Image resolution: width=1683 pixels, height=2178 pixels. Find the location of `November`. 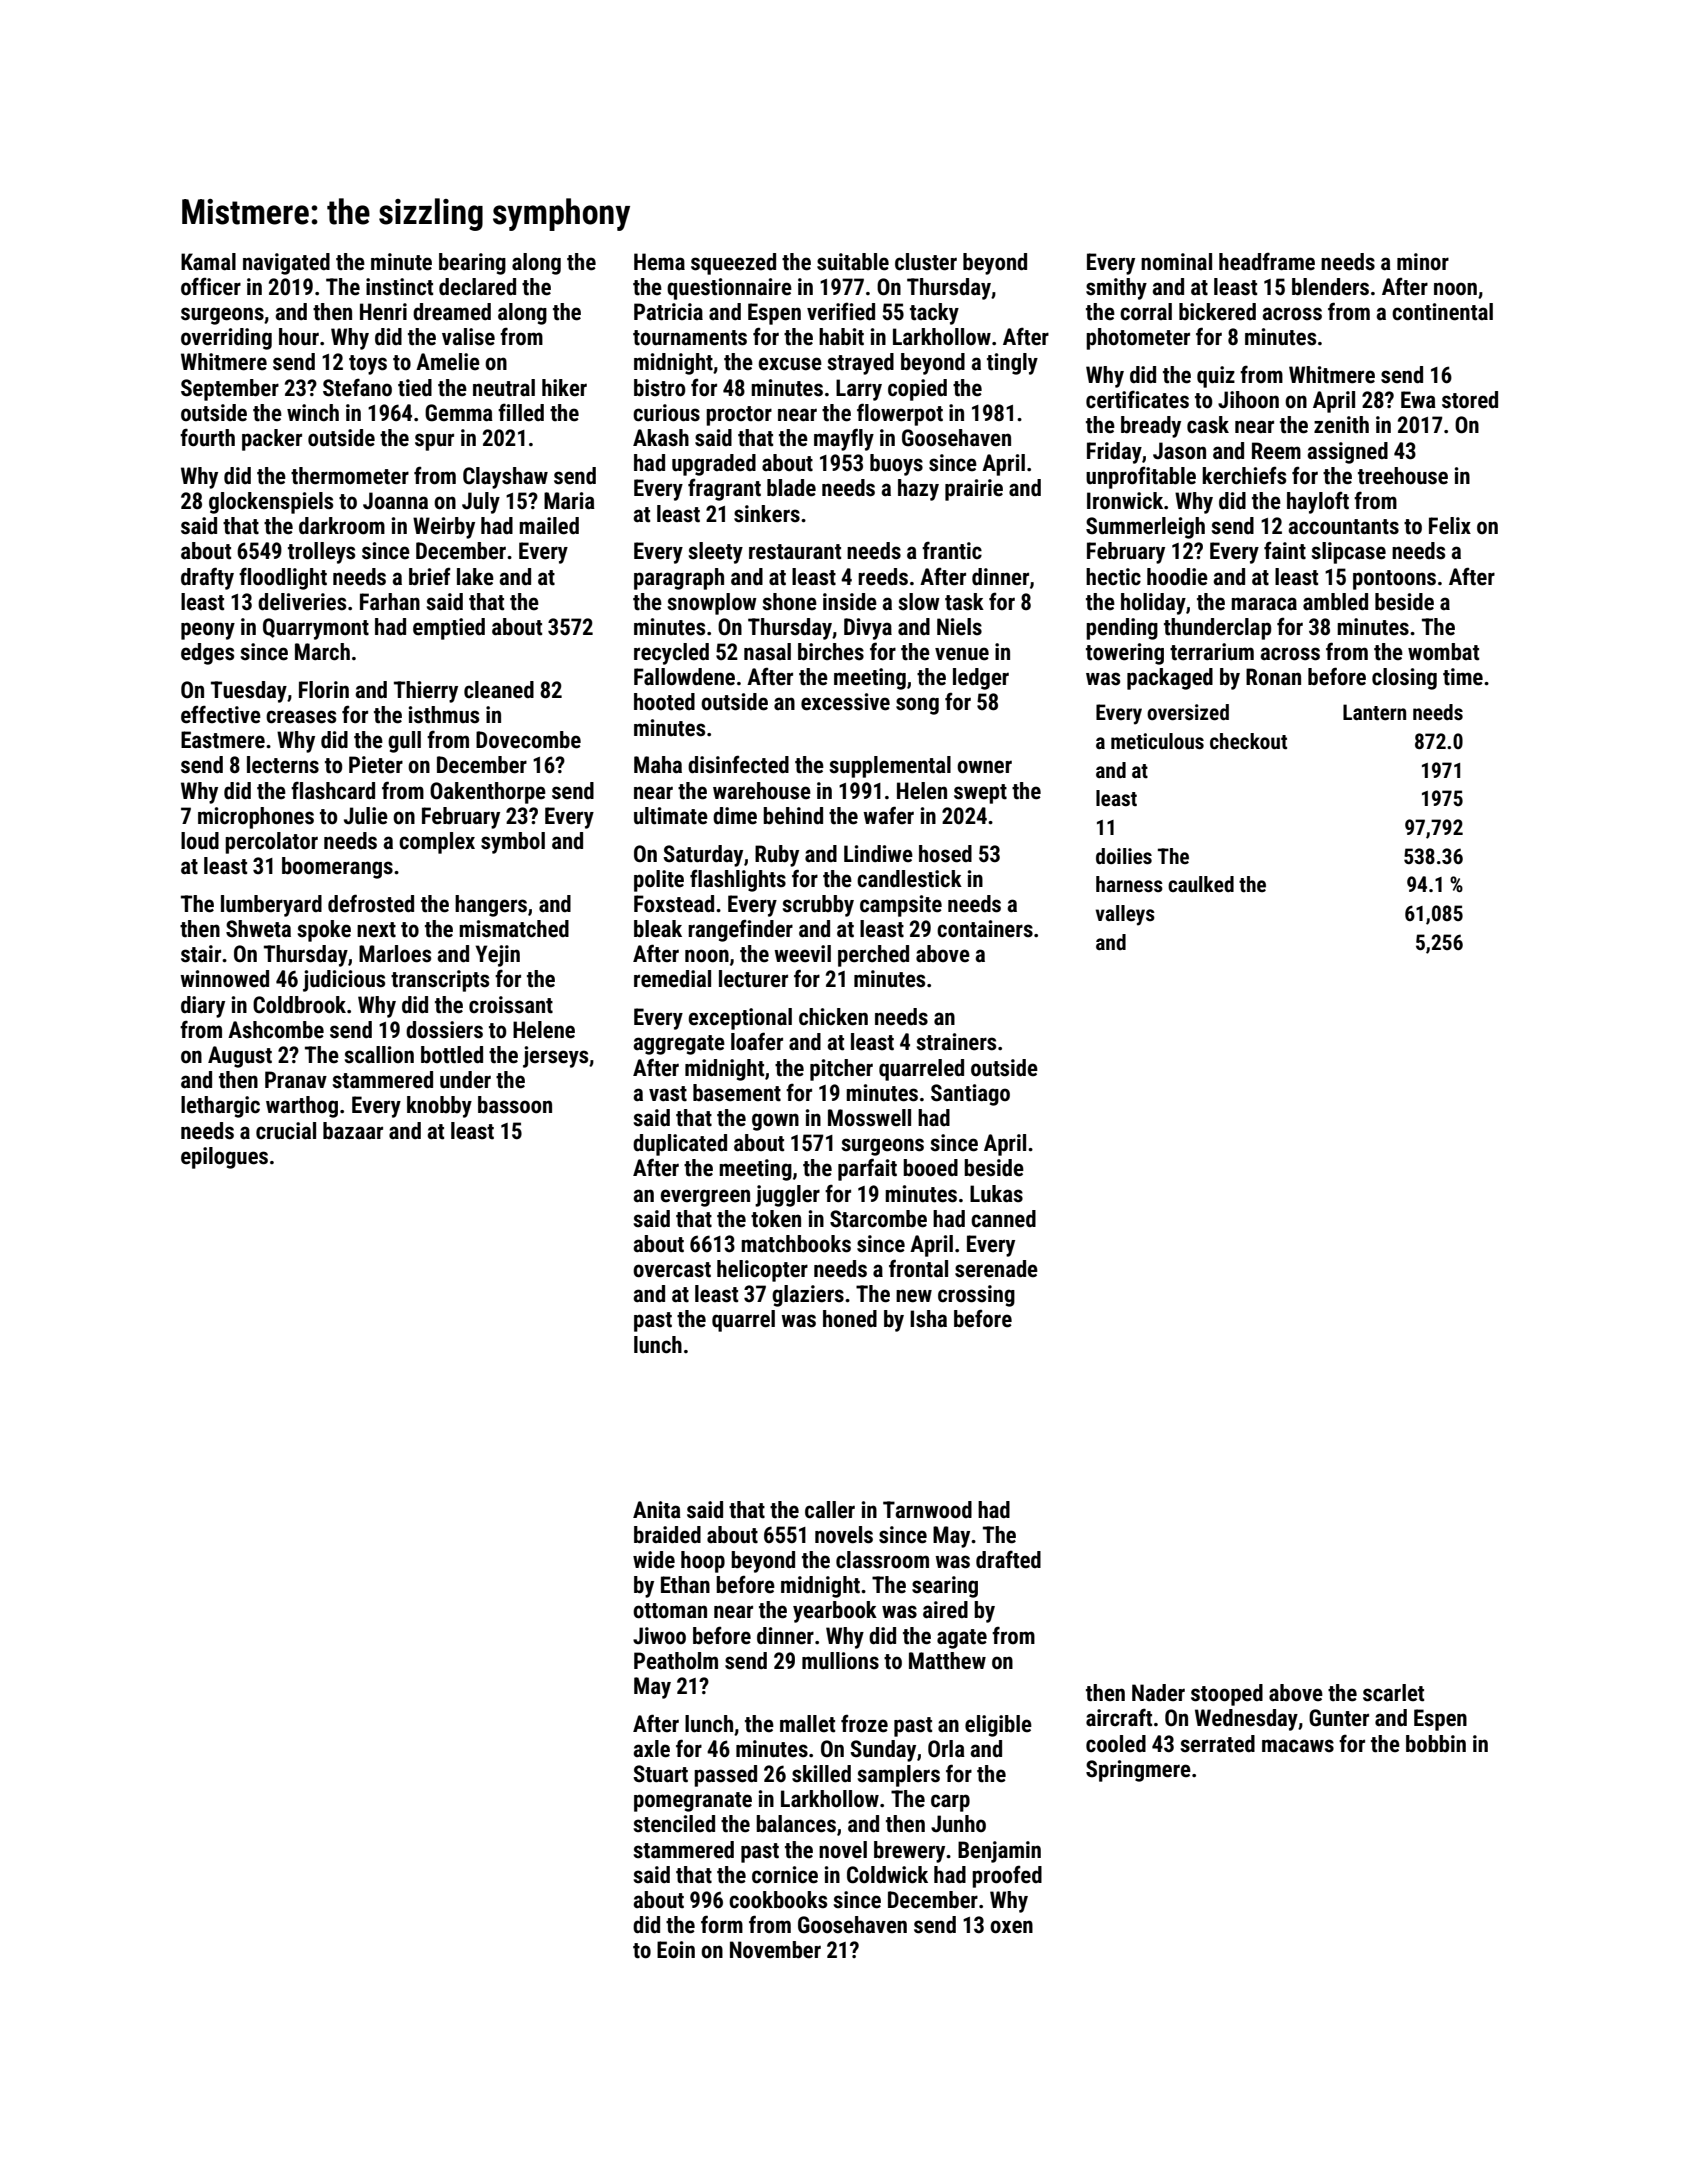

November is located at coordinates (775, 1950).
